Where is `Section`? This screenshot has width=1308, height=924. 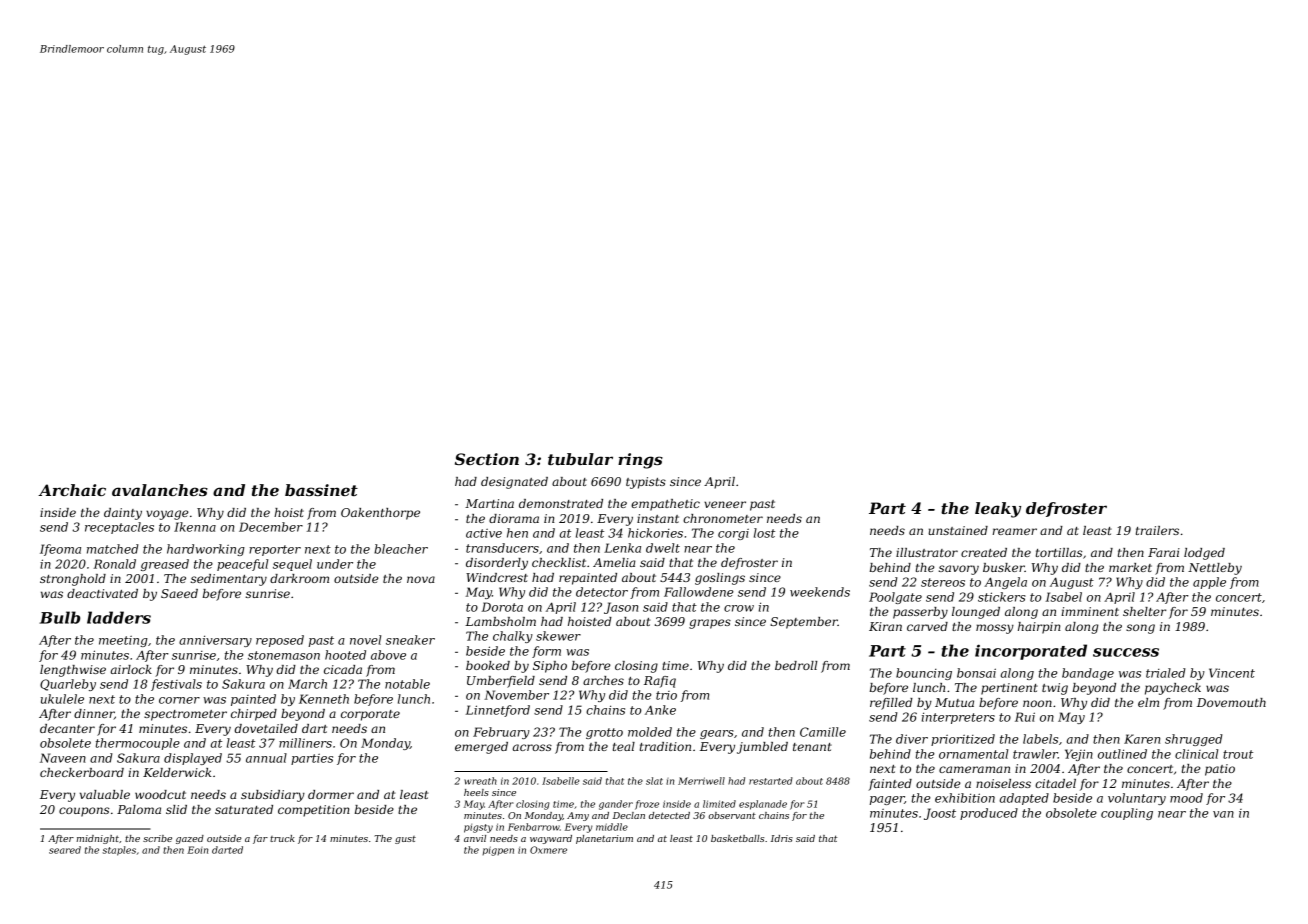 Section is located at coordinates (487, 459).
